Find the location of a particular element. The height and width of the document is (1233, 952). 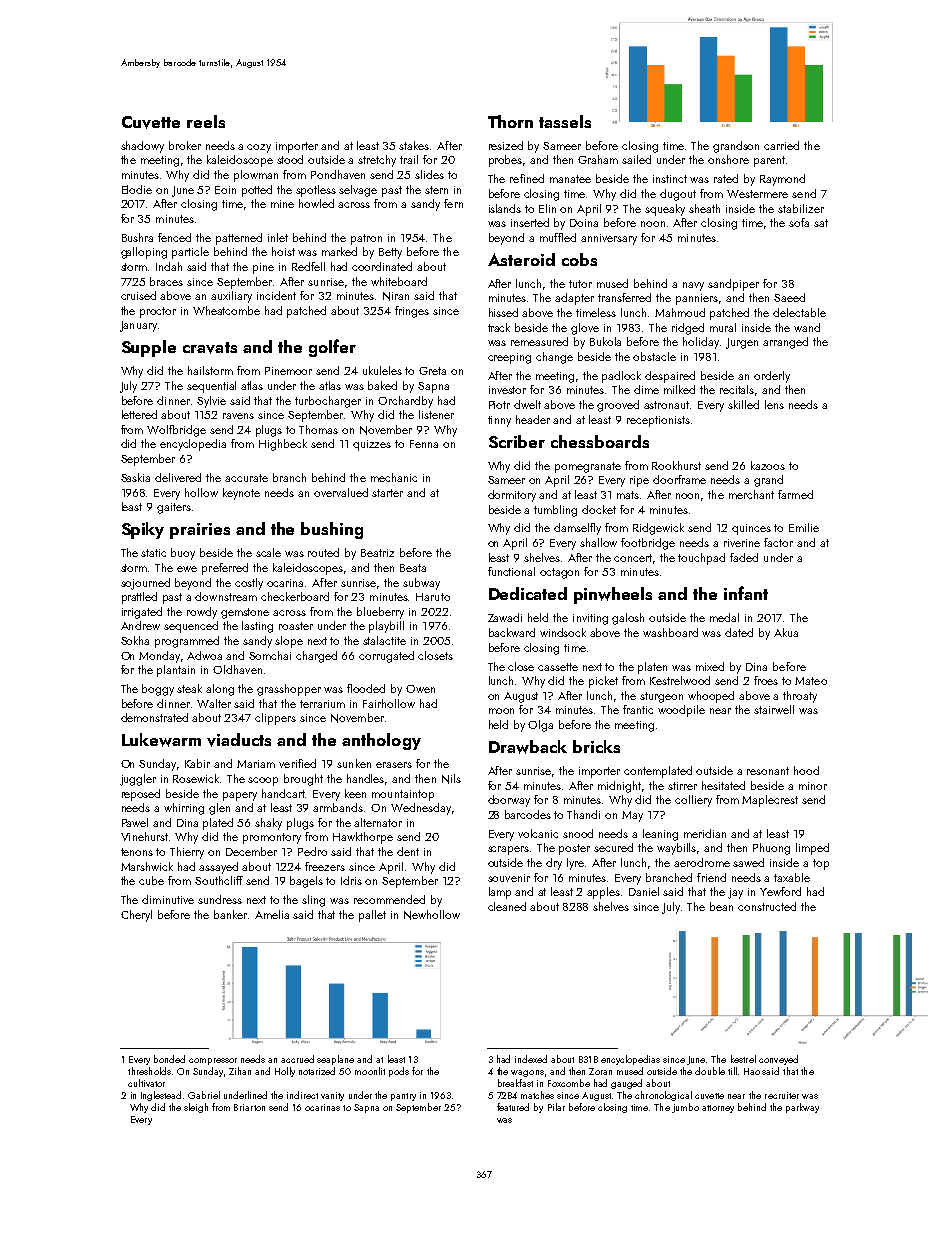

featured is located at coordinates (513, 1107).
